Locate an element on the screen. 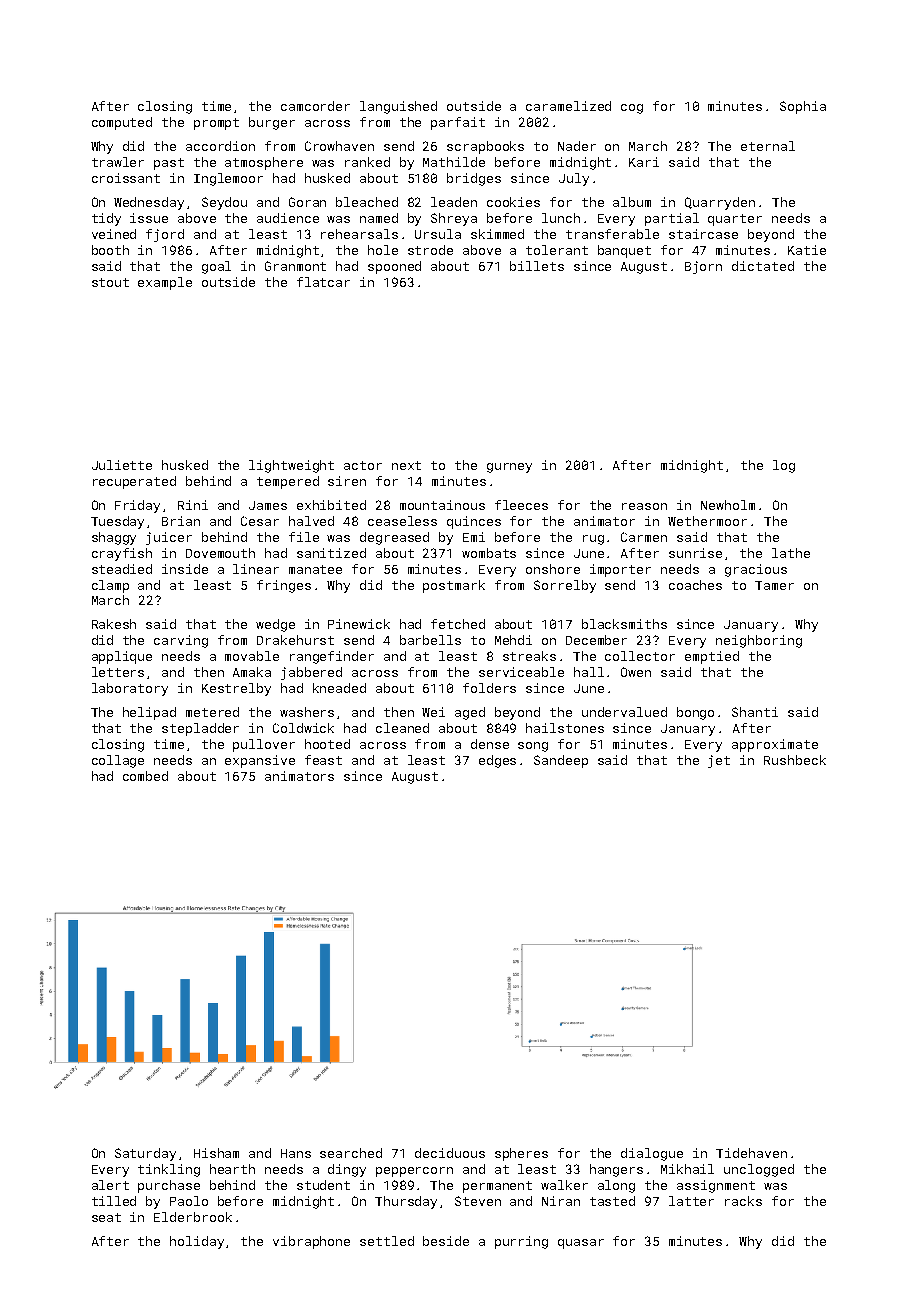 This screenshot has width=924, height=1308. Hisham is located at coordinates (216, 1153).
